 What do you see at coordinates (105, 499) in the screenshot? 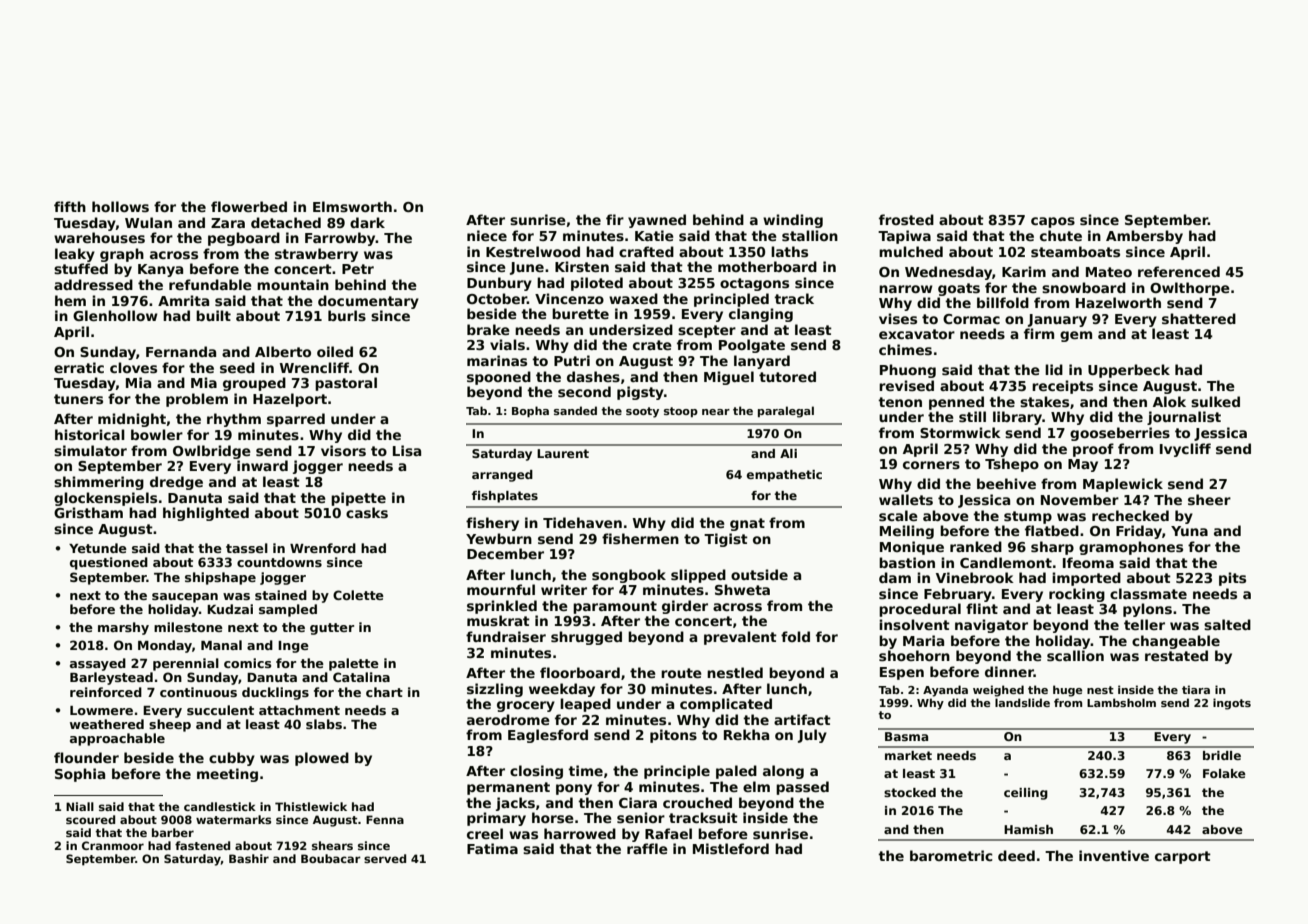
I see `glockenspiels` at bounding box center [105, 499].
